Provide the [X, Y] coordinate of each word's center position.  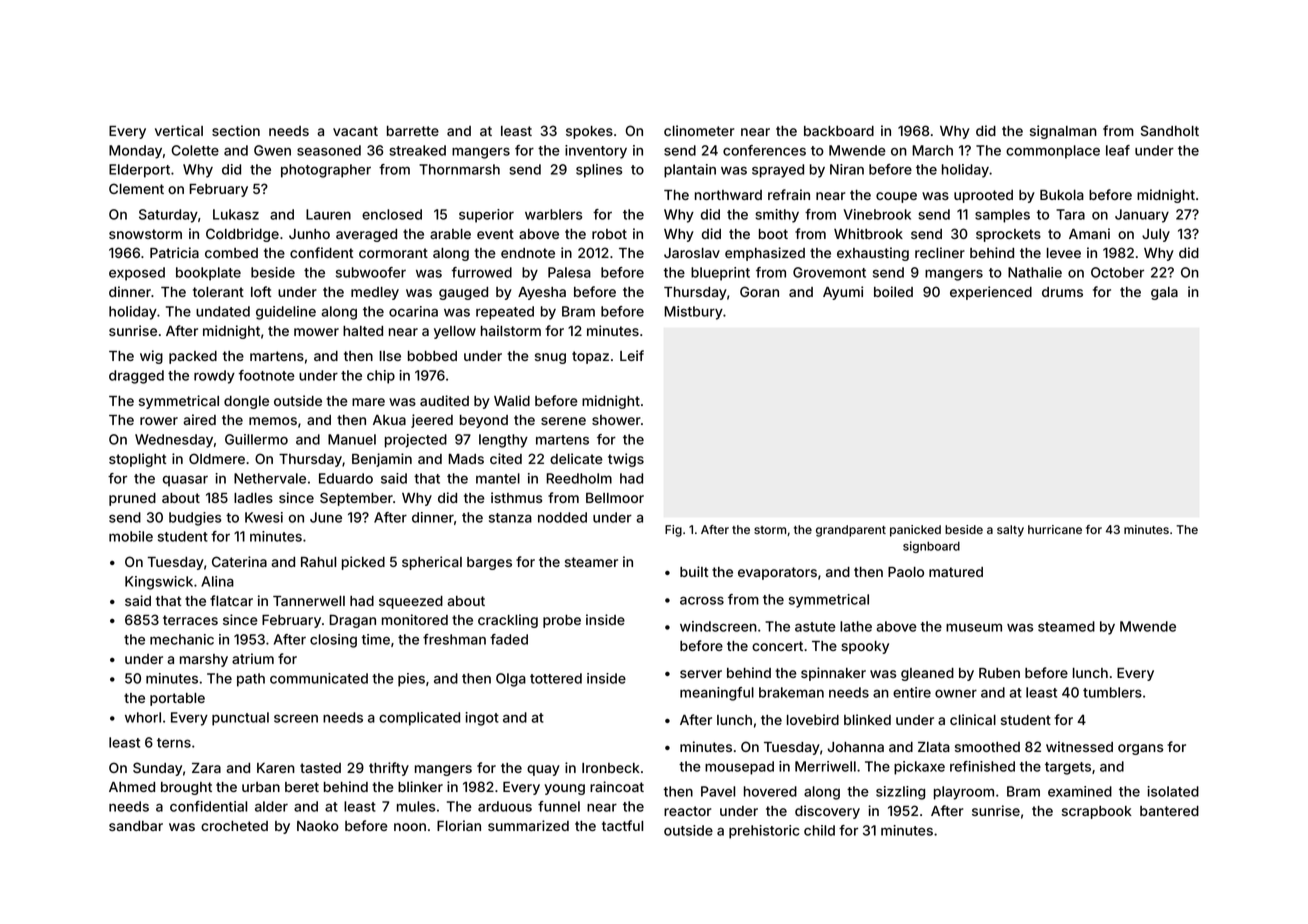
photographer [326, 171]
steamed [1066, 626]
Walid [512, 400]
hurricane [1055, 529]
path [251, 680]
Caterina [239, 561]
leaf [1118, 150]
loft [261, 291]
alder [271, 806]
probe [562, 621]
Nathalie [1035, 272]
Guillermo [256, 439]
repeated [505, 313]
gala [1164, 293]
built [694, 571]
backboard [839, 131]
